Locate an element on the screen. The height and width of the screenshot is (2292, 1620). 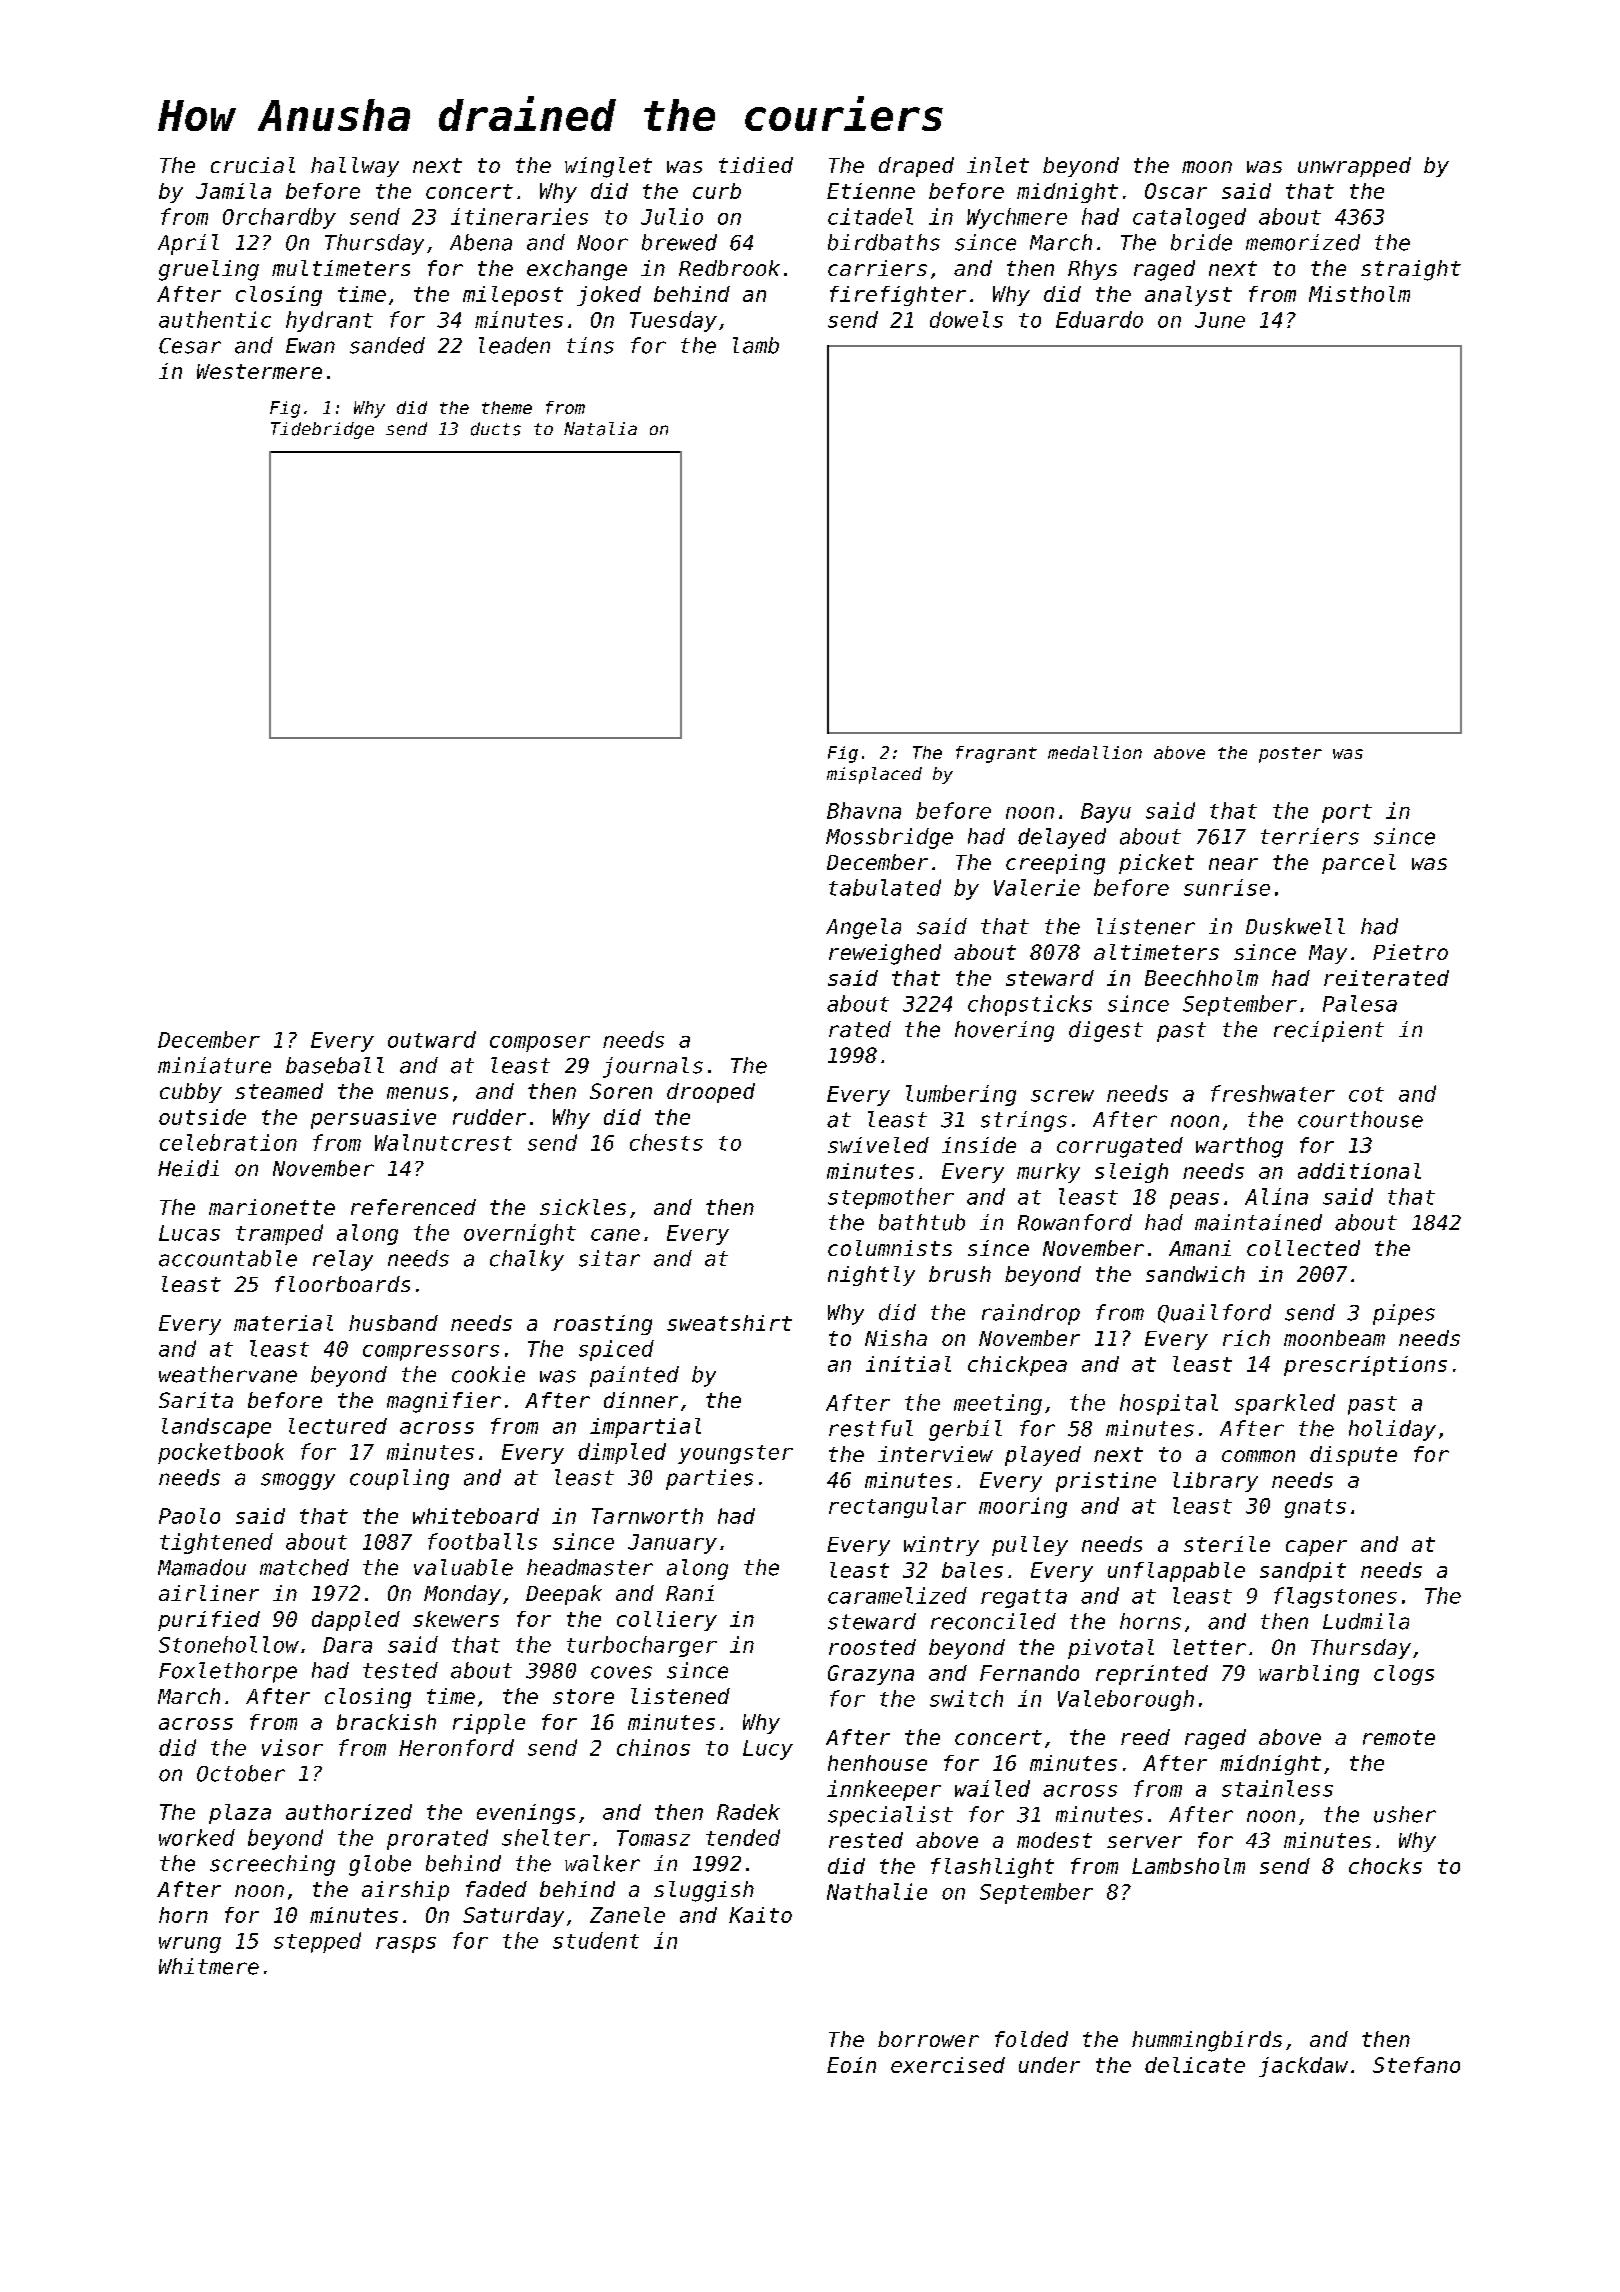
April is located at coordinates (188, 244).
